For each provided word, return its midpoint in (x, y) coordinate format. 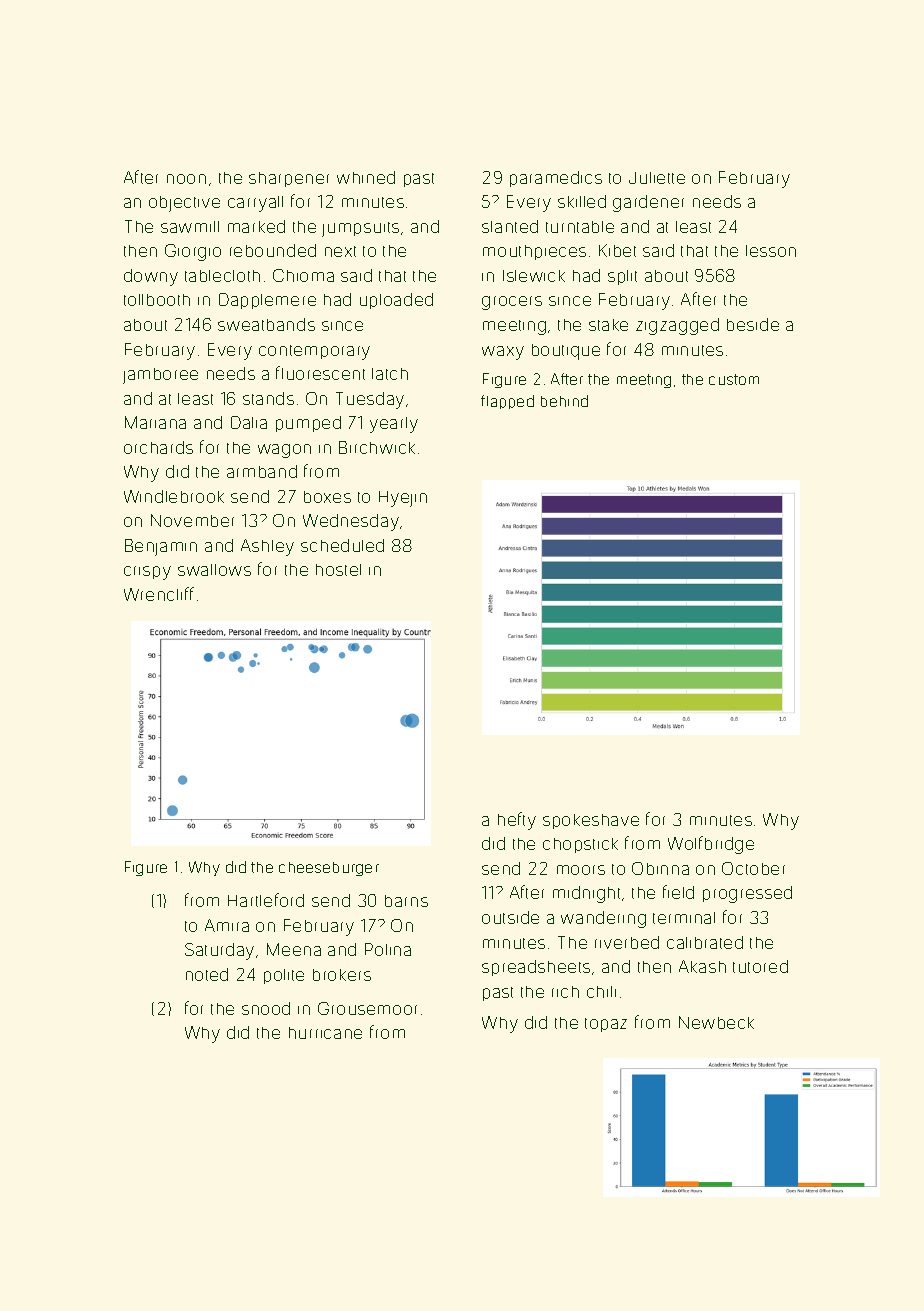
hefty (517, 821)
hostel (338, 570)
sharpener (289, 179)
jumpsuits (360, 229)
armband (262, 471)
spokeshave (591, 821)
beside (753, 324)
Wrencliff (159, 594)
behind (564, 401)
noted (207, 974)
